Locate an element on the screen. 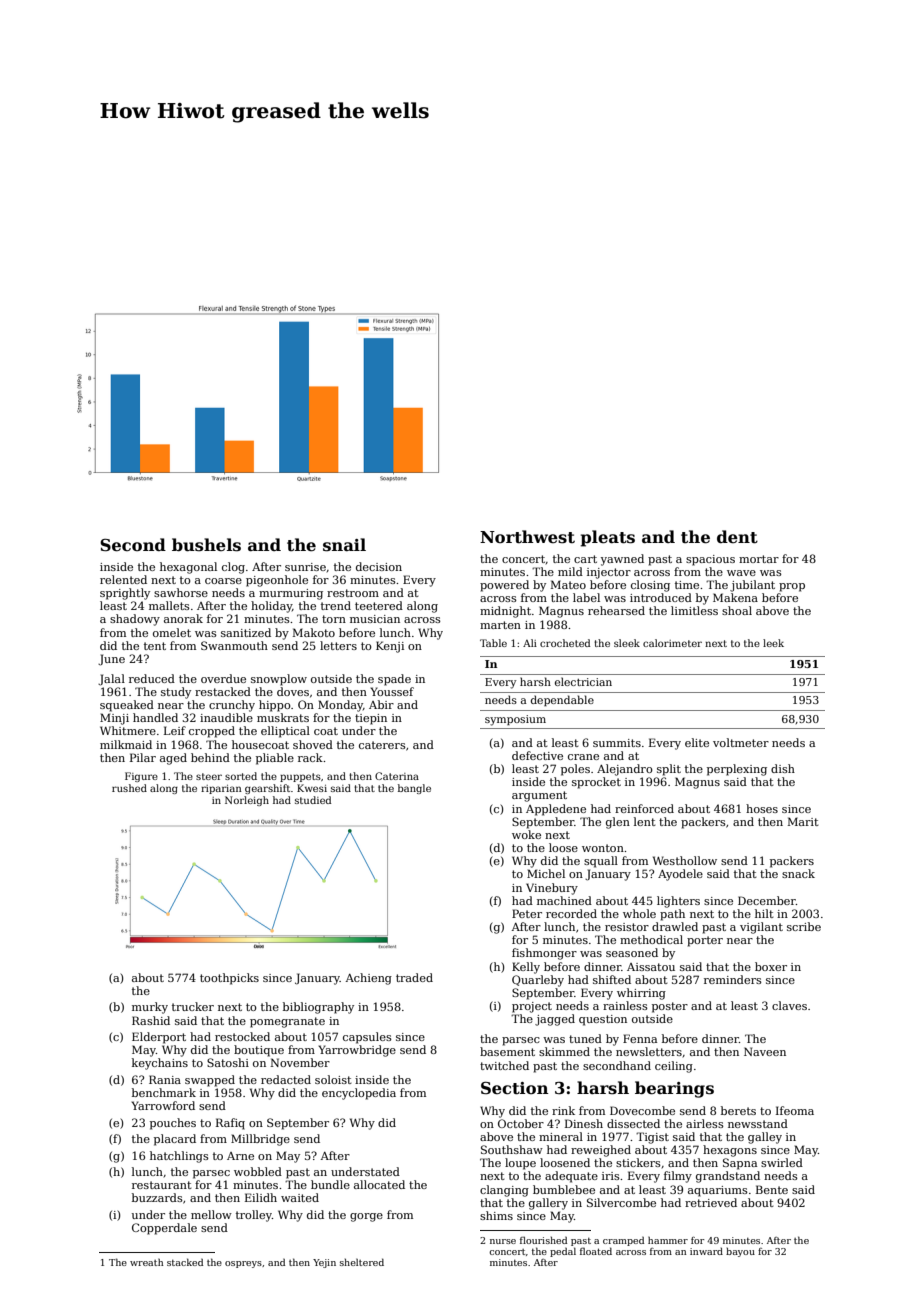  riparian is located at coordinates (221, 789).
